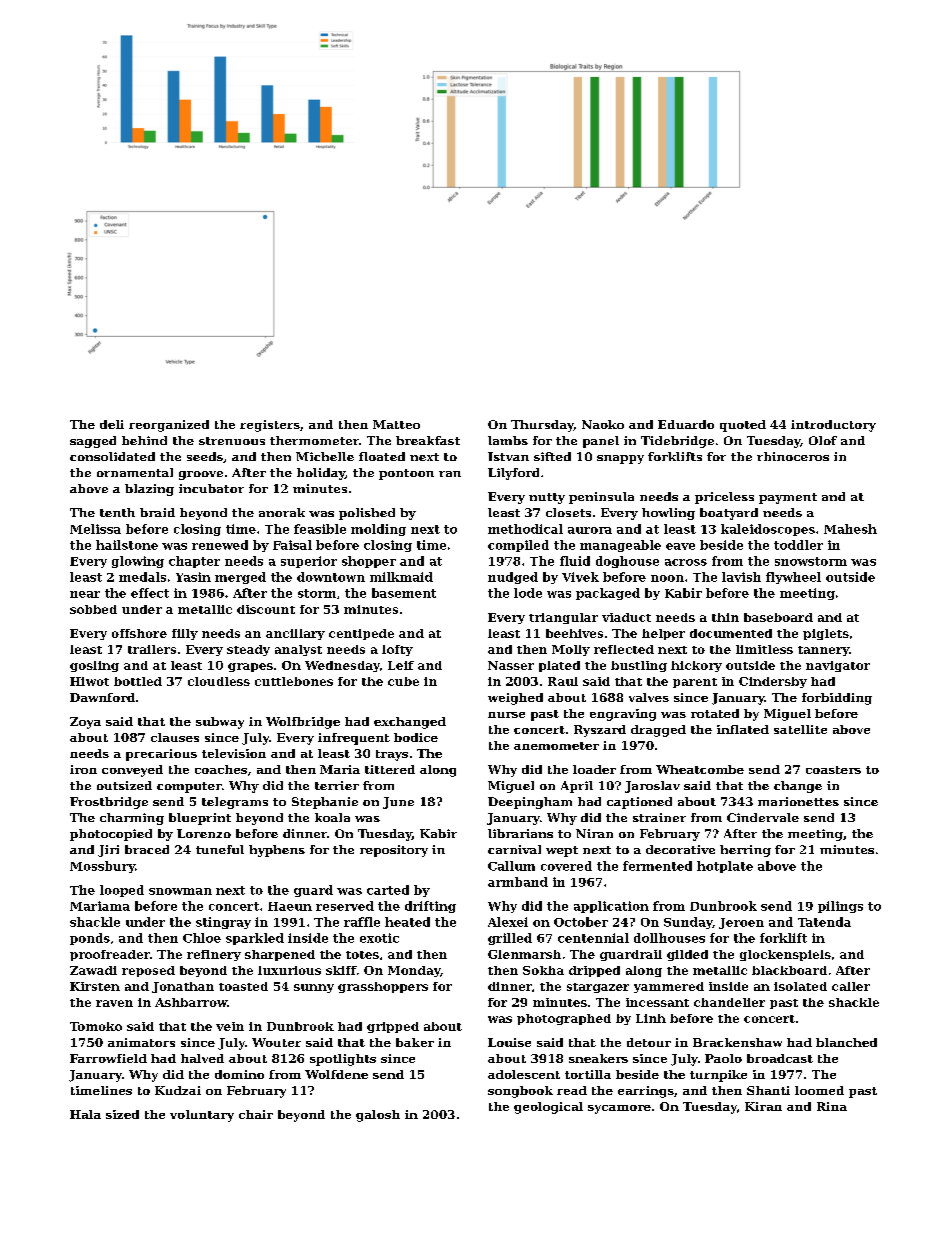 This screenshot has width=952, height=1233. Describe the element at coordinates (204, 833) in the screenshot. I see `Lorenzo` at that location.
